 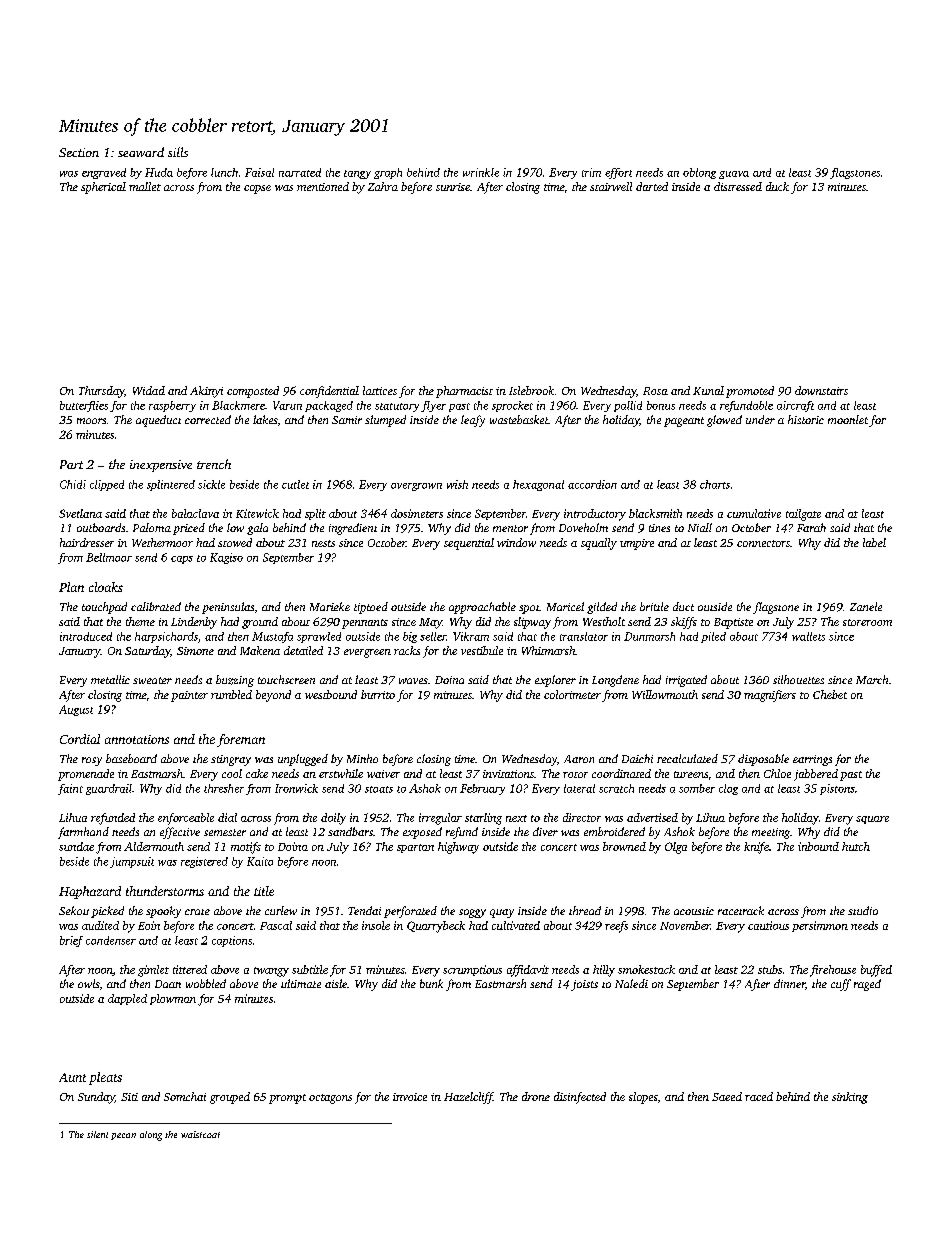 What do you see at coordinates (508, 774) in the screenshot?
I see `invitations` at bounding box center [508, 774].
